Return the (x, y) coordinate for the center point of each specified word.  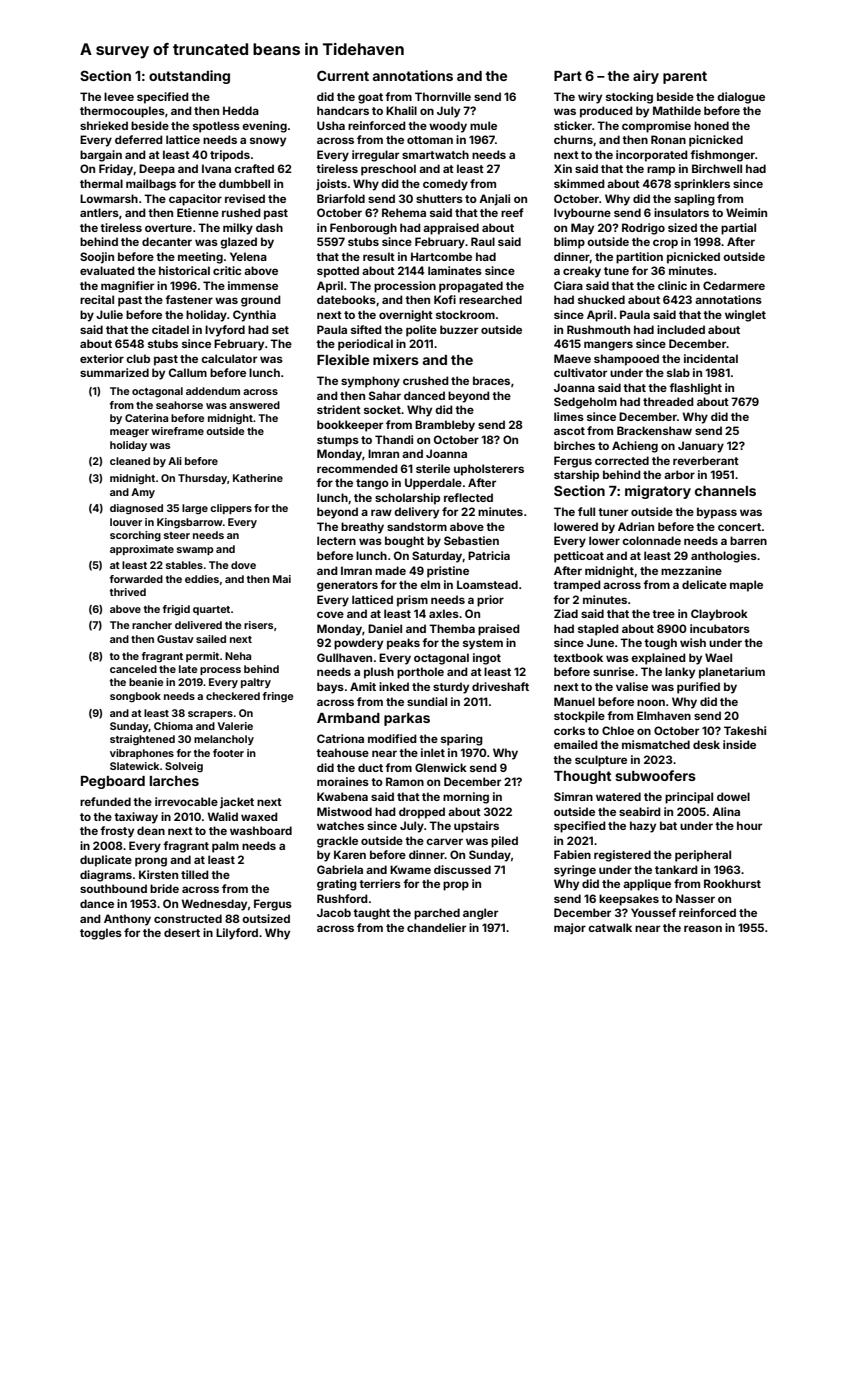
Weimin (746, 212)
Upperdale (433, 484)
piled (504, 842)
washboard (261, 830)
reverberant (706, 460)
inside (739, 744)
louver (126, 522)
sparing (462, 740)
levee (119, 96)
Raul (483, 241)
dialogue (741, 98)
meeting (200, 258)
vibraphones (142, 754)
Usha (331, 125)
